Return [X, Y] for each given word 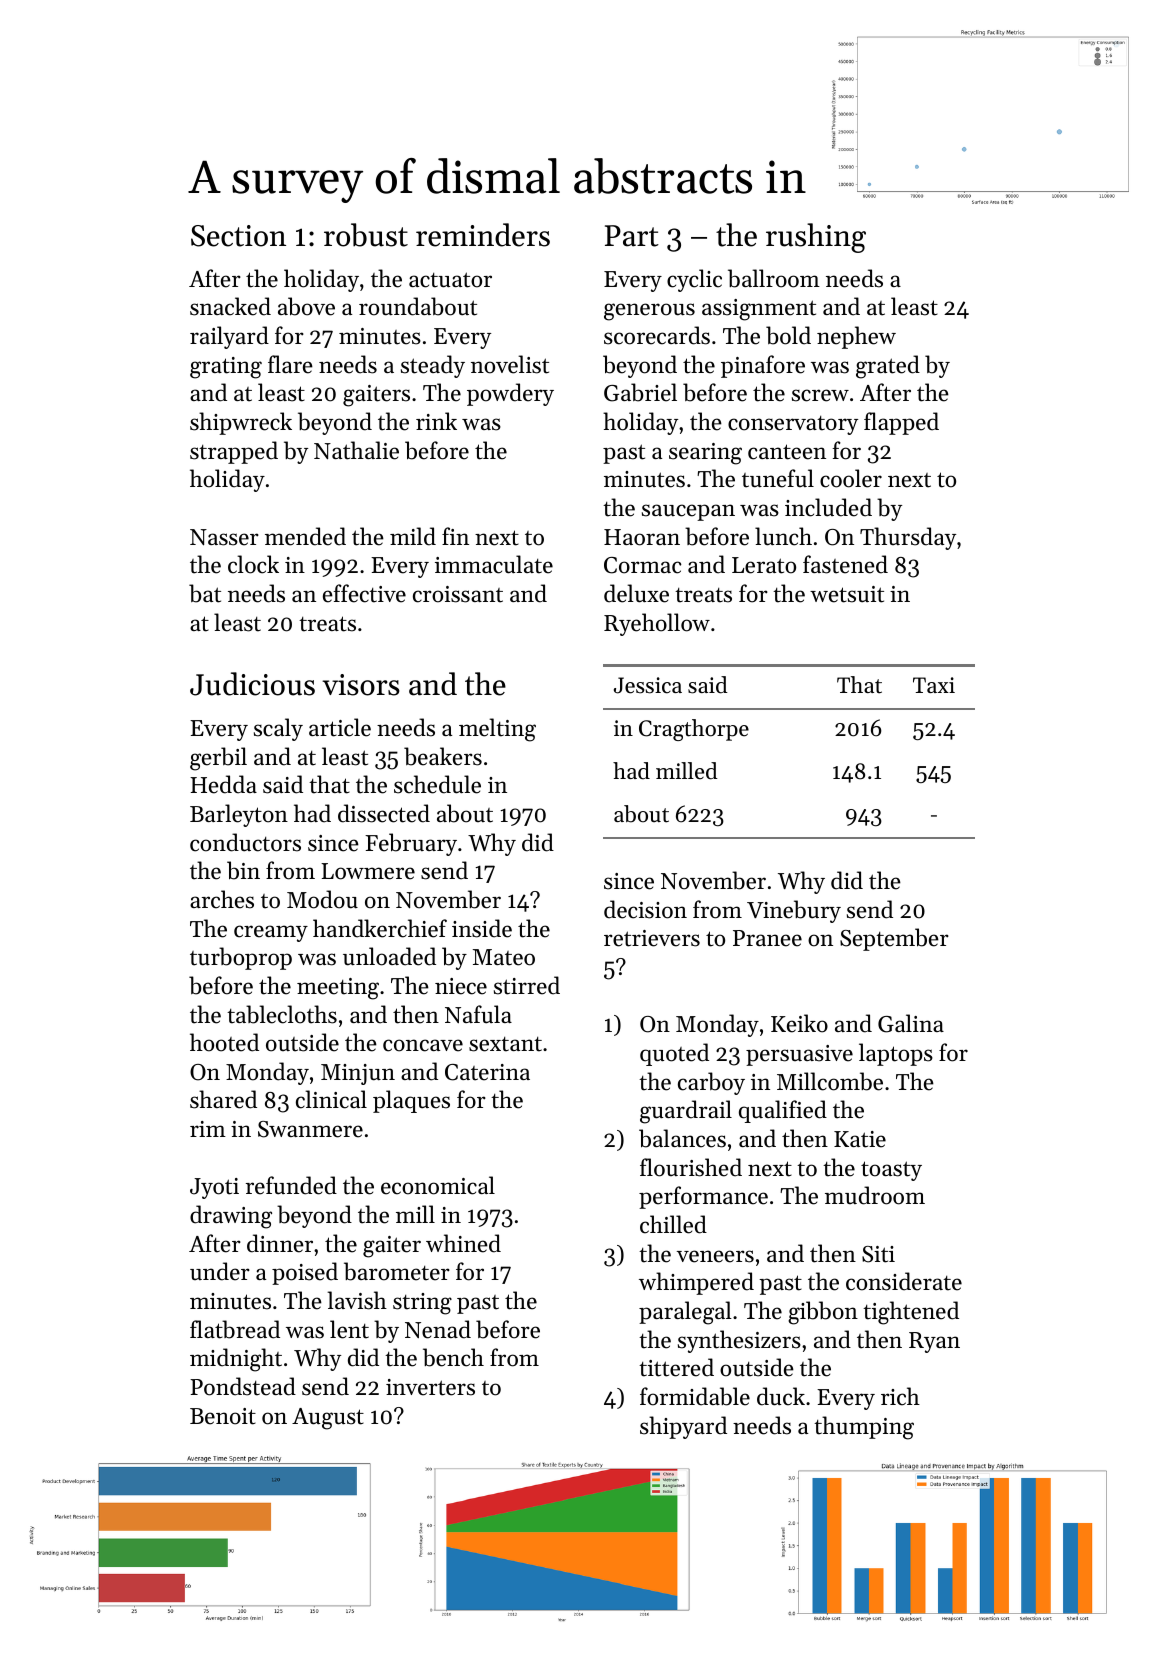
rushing [816, 238]
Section [238, 236]
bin [243, 870]
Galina [911, 1023]
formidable [695, 1396]
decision [645, 909]
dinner [280, 1243]
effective [364, 593]
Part [632, 236]
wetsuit [847, 594]
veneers [715, 1256]
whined [463, 1243]
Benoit [223, 1416]
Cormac [643, 565]
